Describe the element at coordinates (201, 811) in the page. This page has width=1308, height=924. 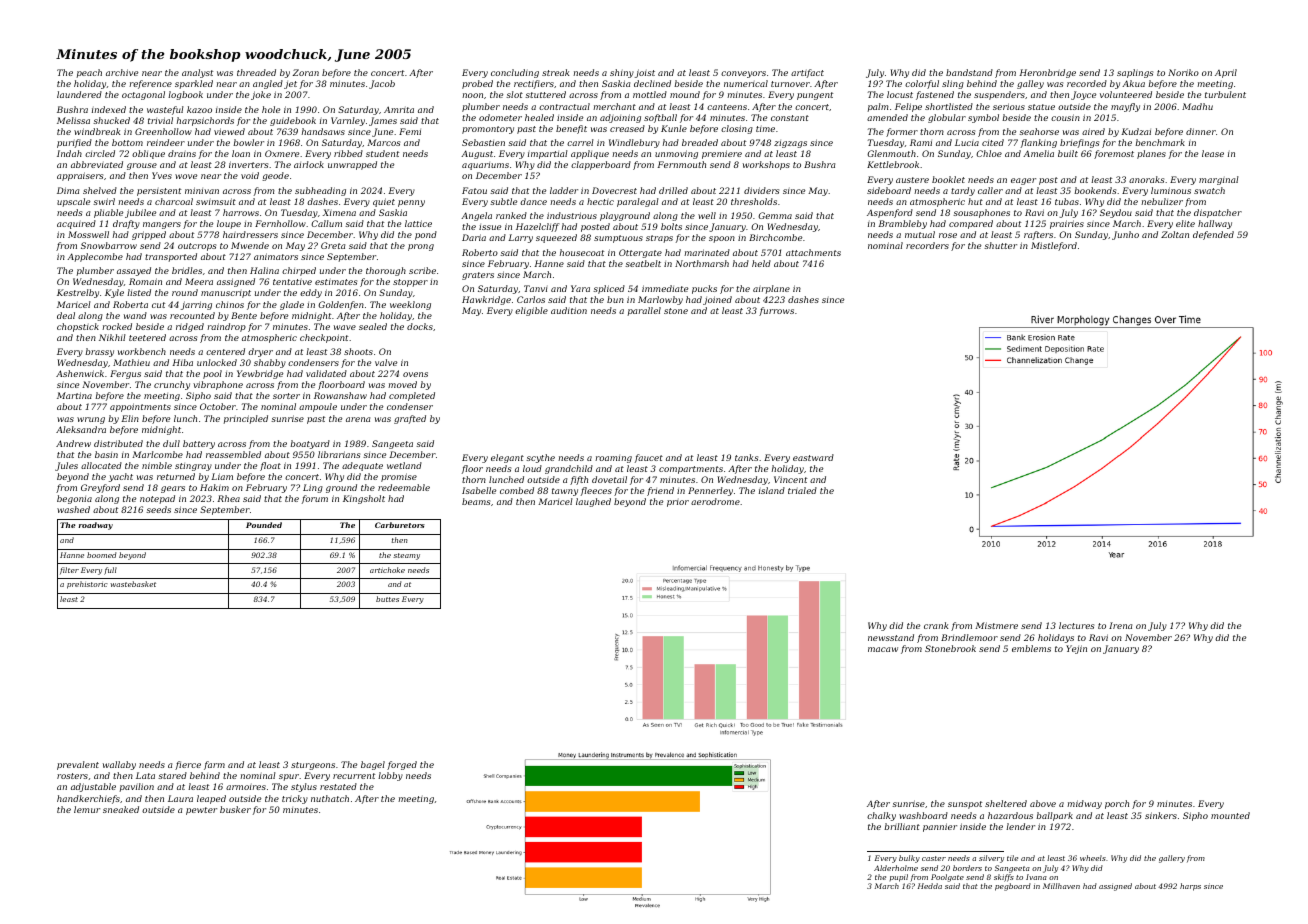
I see `pewter` at that location.
